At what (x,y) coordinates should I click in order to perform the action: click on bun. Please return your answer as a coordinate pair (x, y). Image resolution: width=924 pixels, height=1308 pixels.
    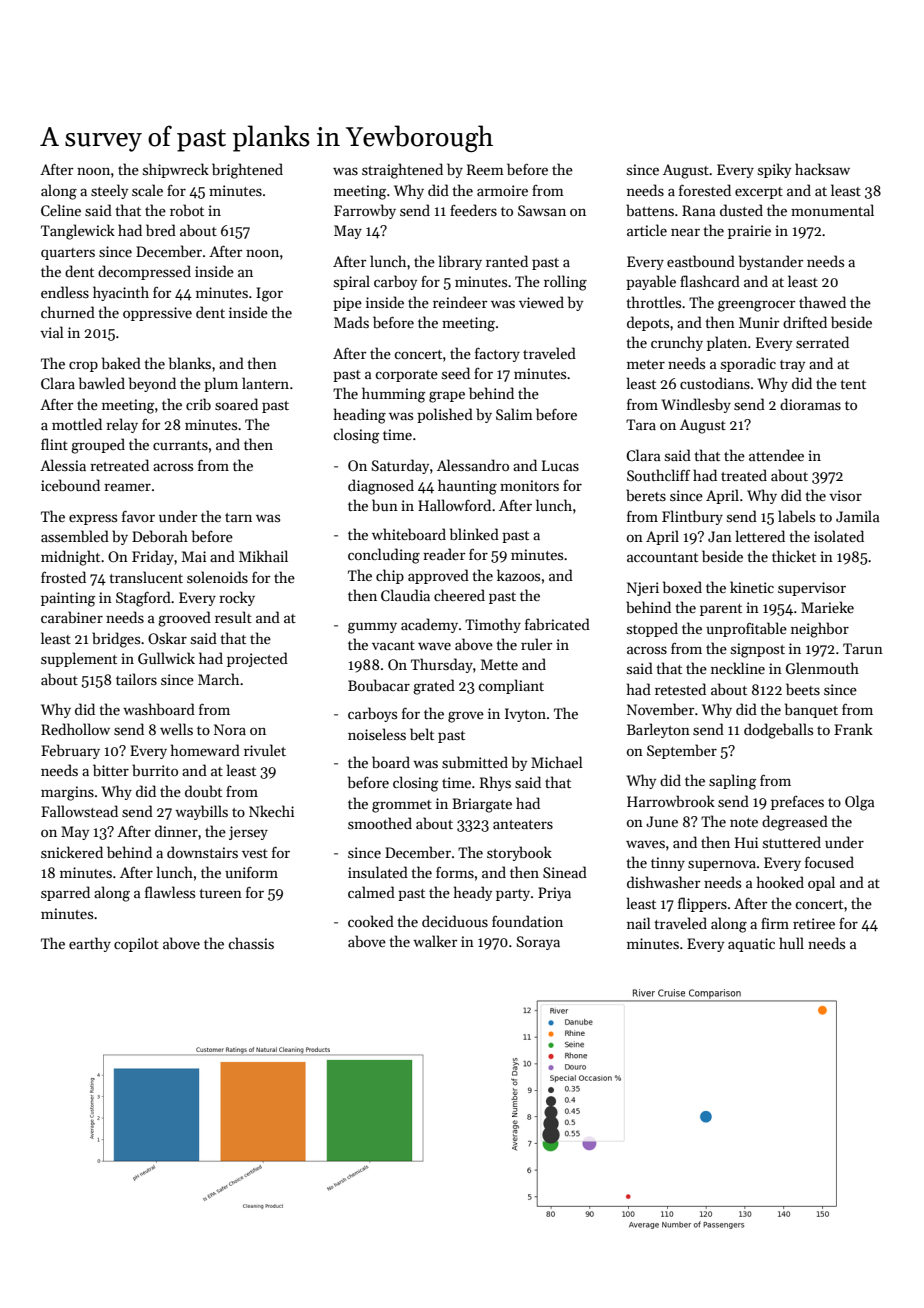
    Looking at the image, I should click on (385, 505).
